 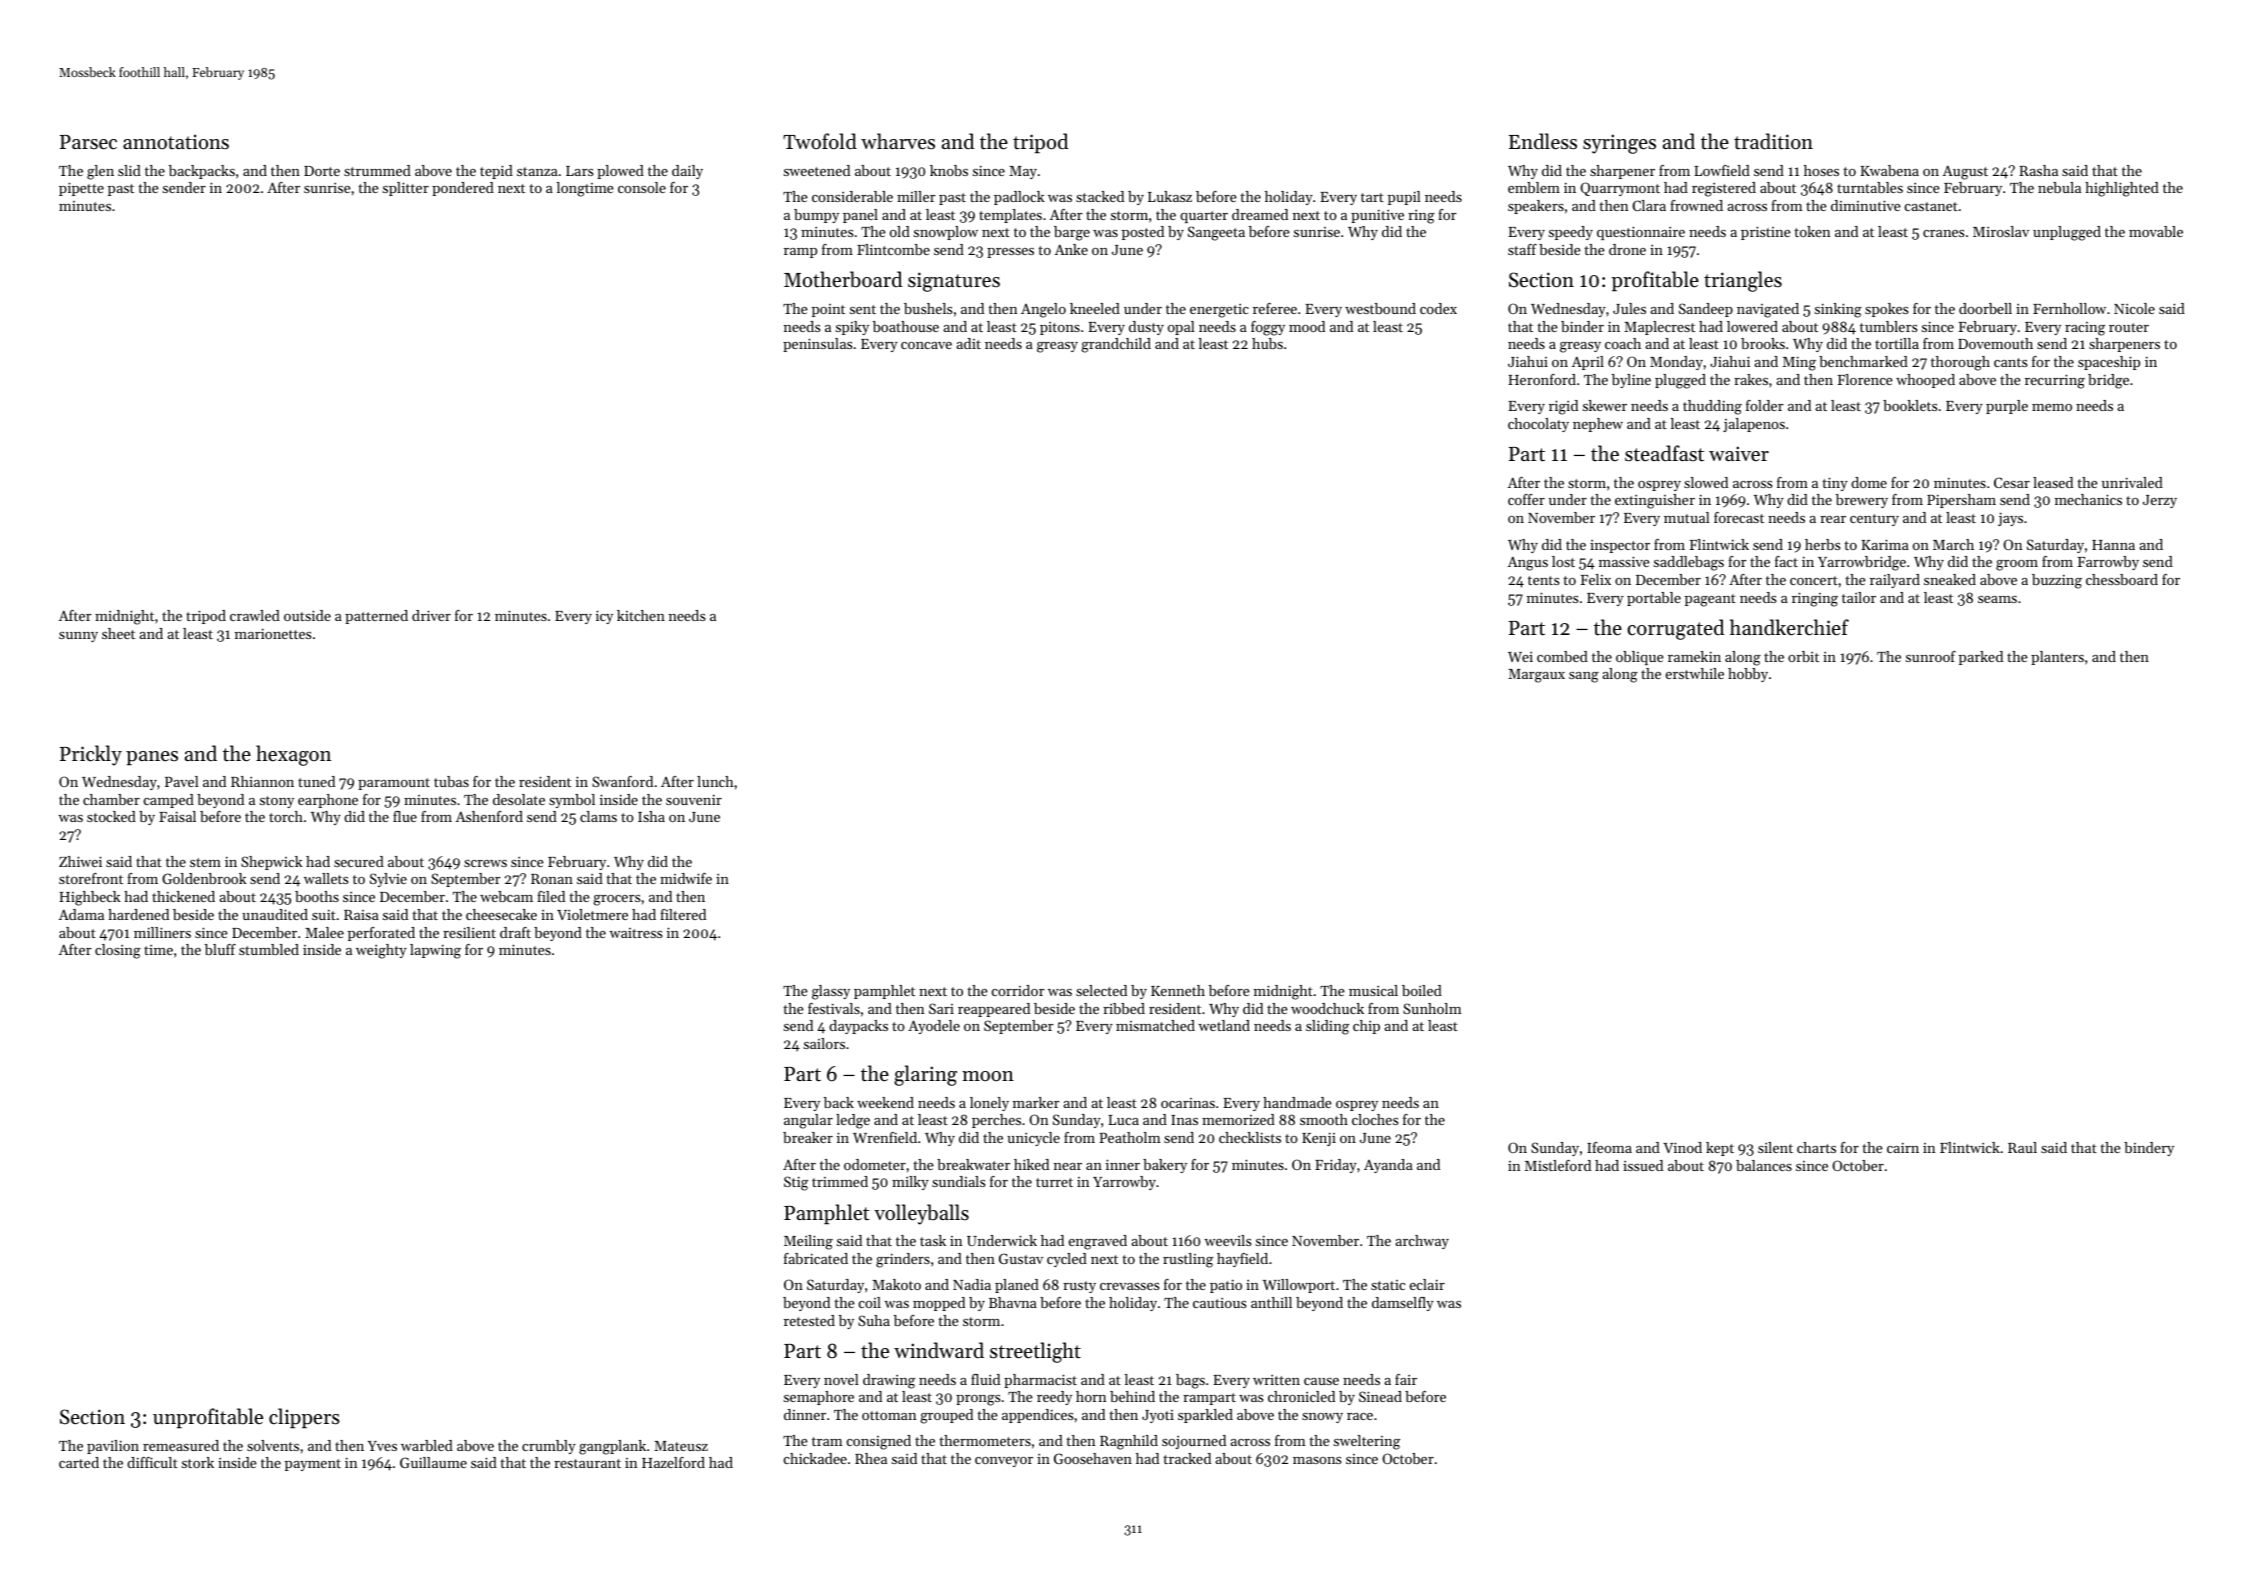 What do you see at coordinates (686, 878) in the page?
I see `midwife` at bounding box center [686, 878].
